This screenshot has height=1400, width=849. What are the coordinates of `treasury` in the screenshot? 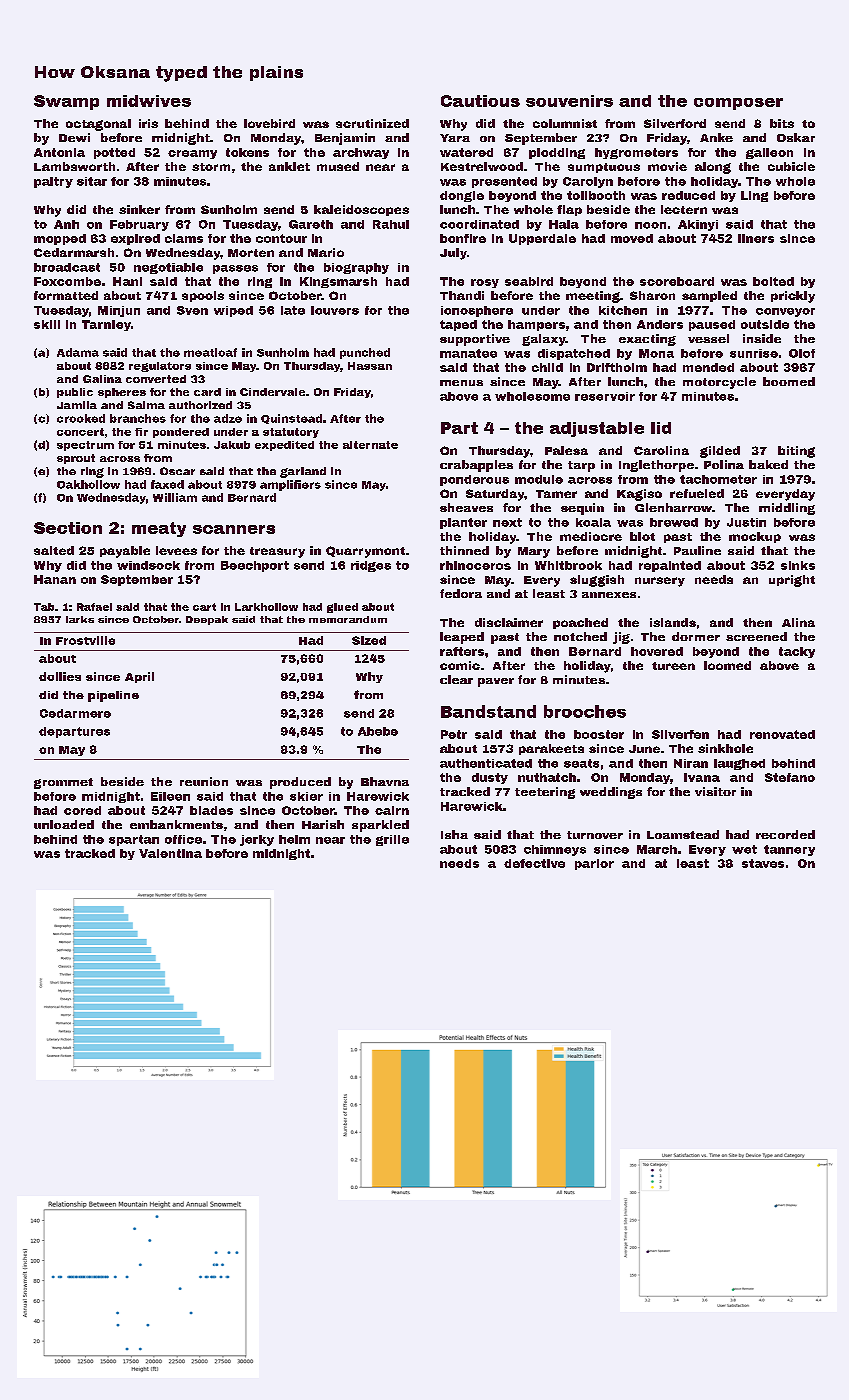 It's located at (277, 552).
